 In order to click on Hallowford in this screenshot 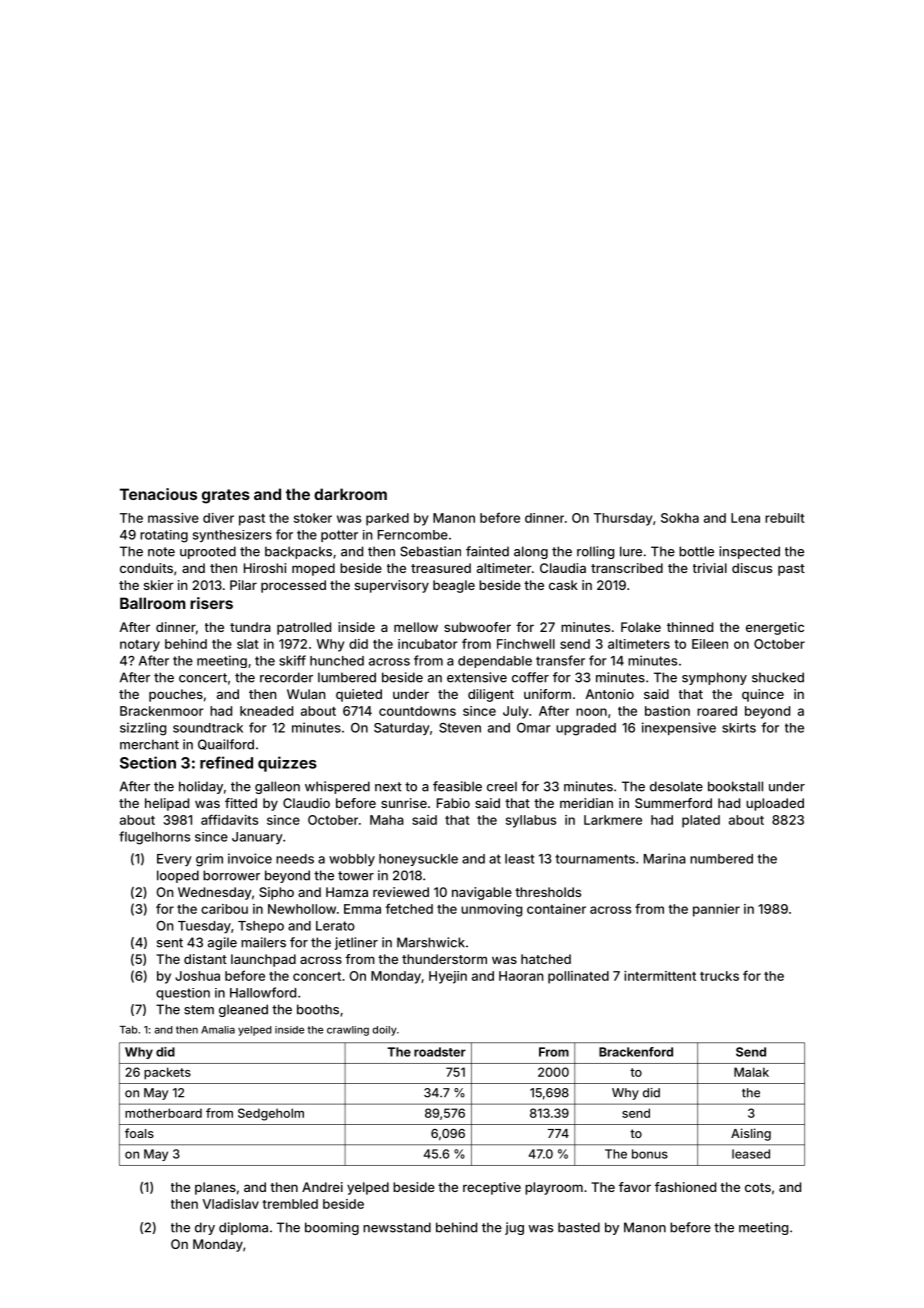, I will do `click(263, 992)`.
